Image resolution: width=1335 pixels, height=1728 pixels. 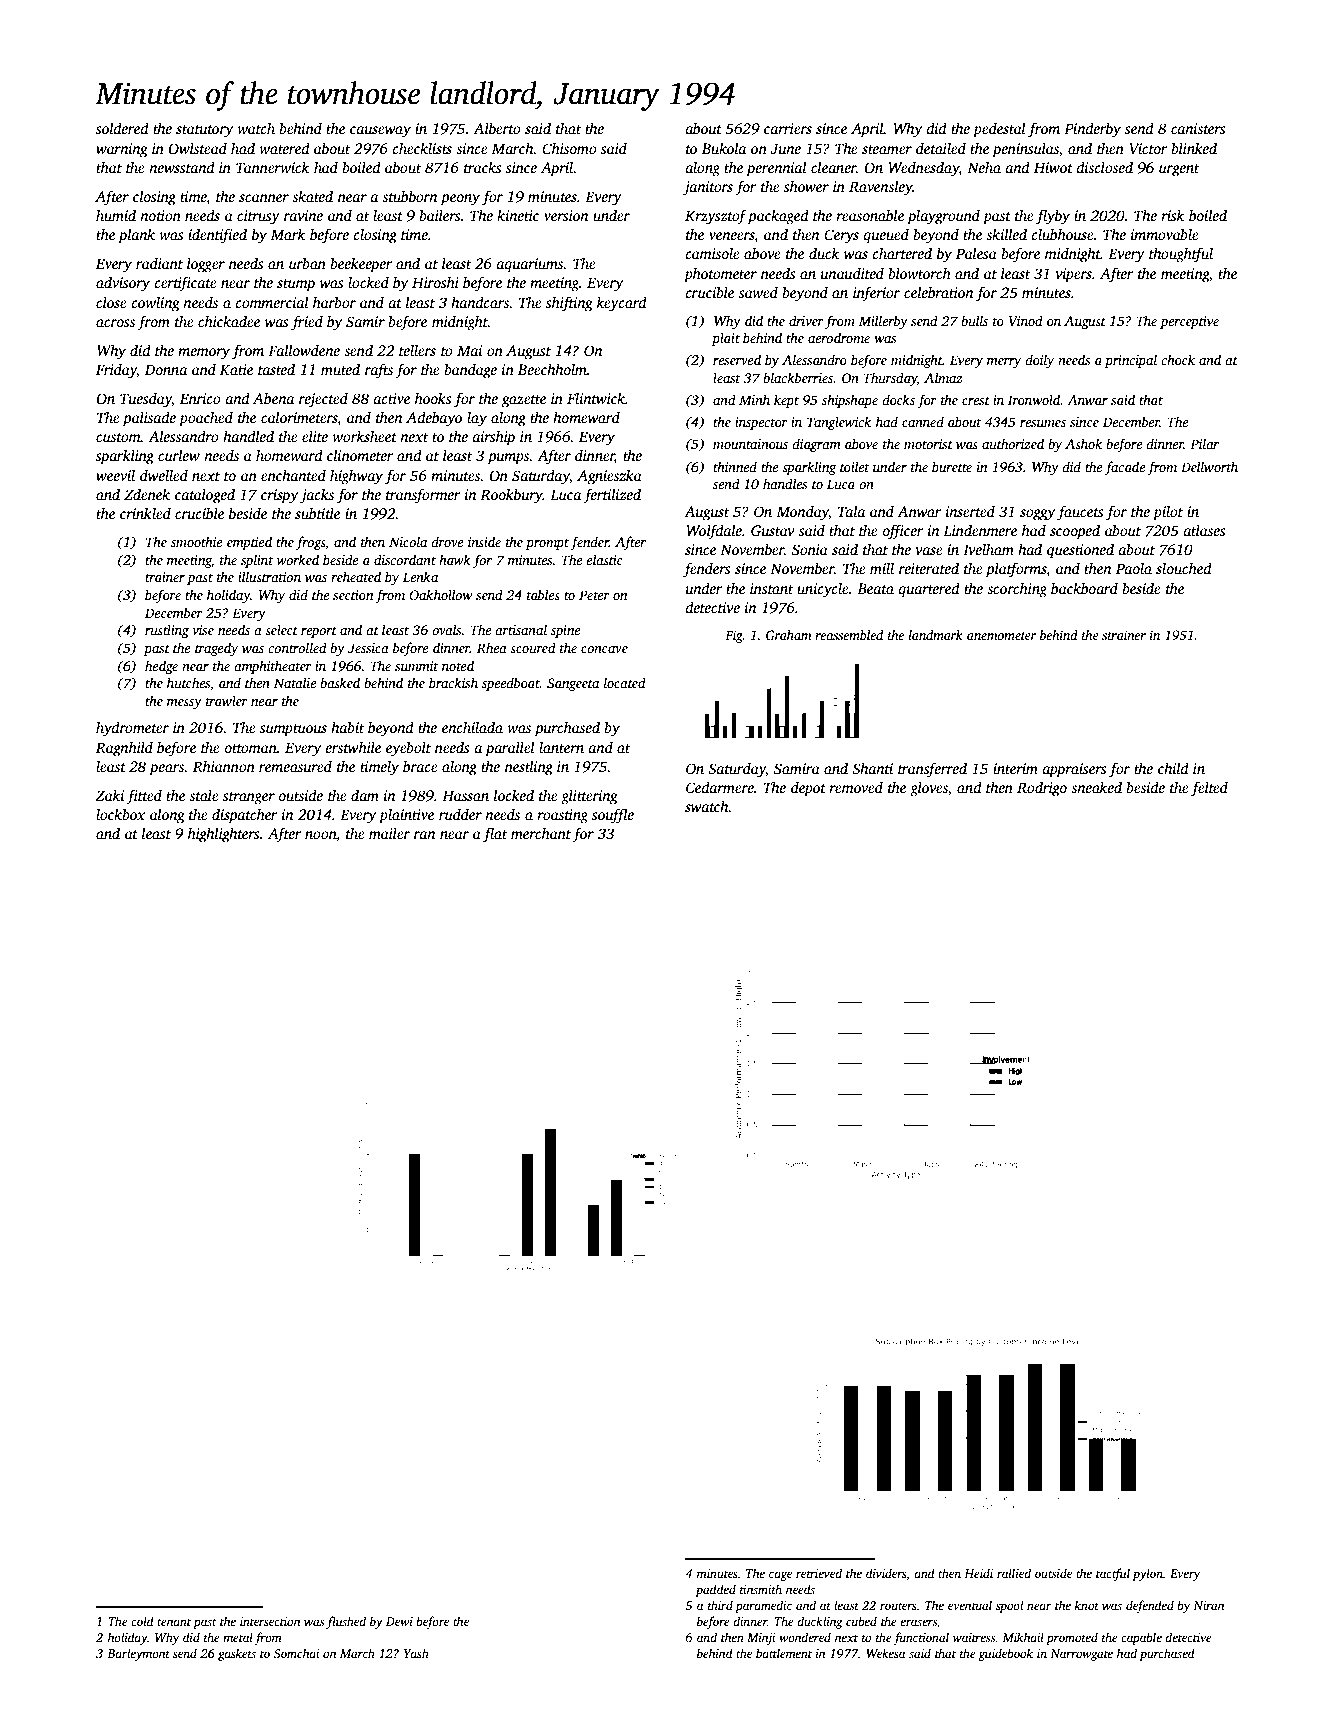 What do you see at coordinates (122, 128) in the document?
I see `soldered` at bounding box center [122, 128].
